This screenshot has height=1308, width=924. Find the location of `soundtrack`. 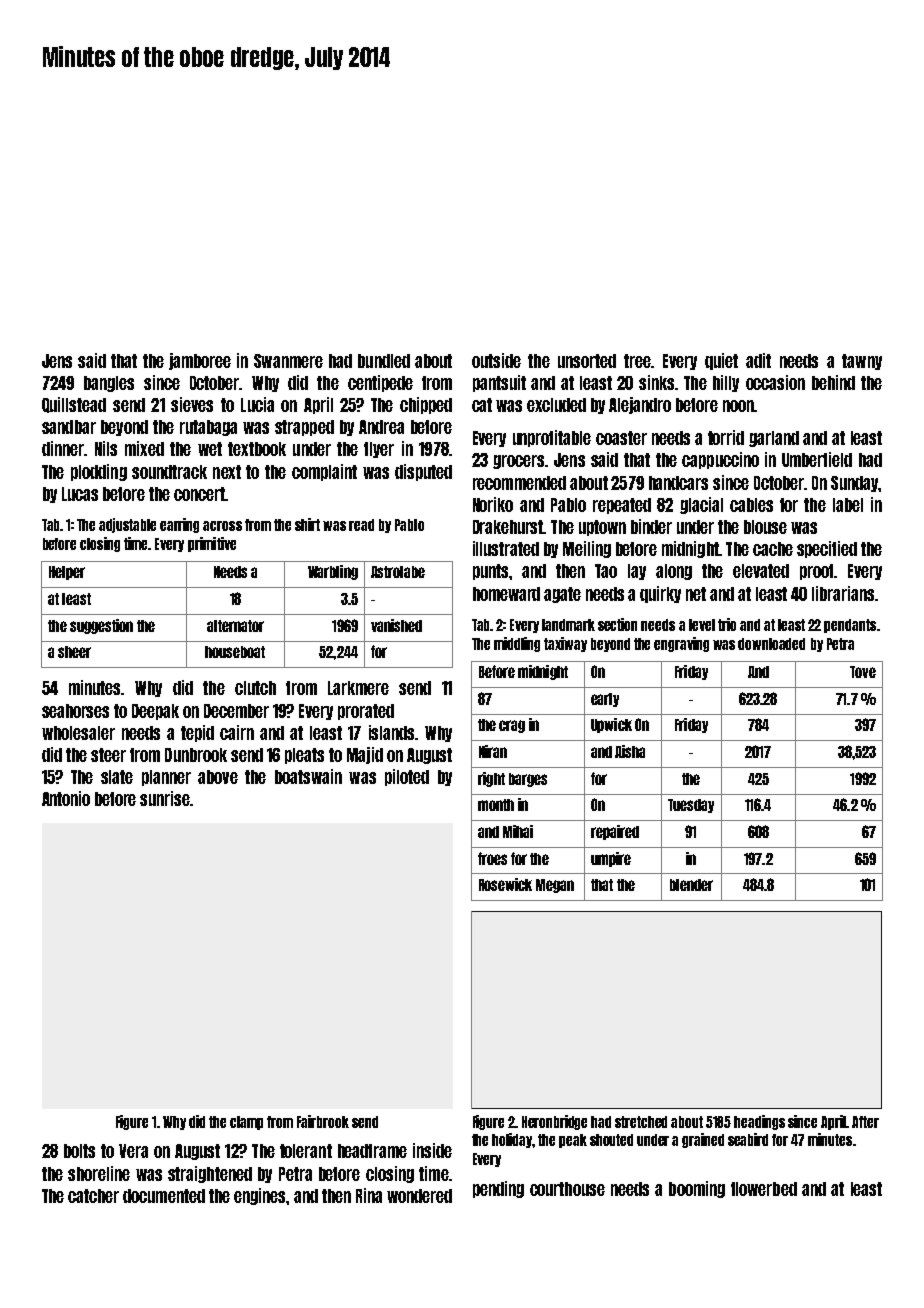

soundtrack is located at coordinates (169, 472).
